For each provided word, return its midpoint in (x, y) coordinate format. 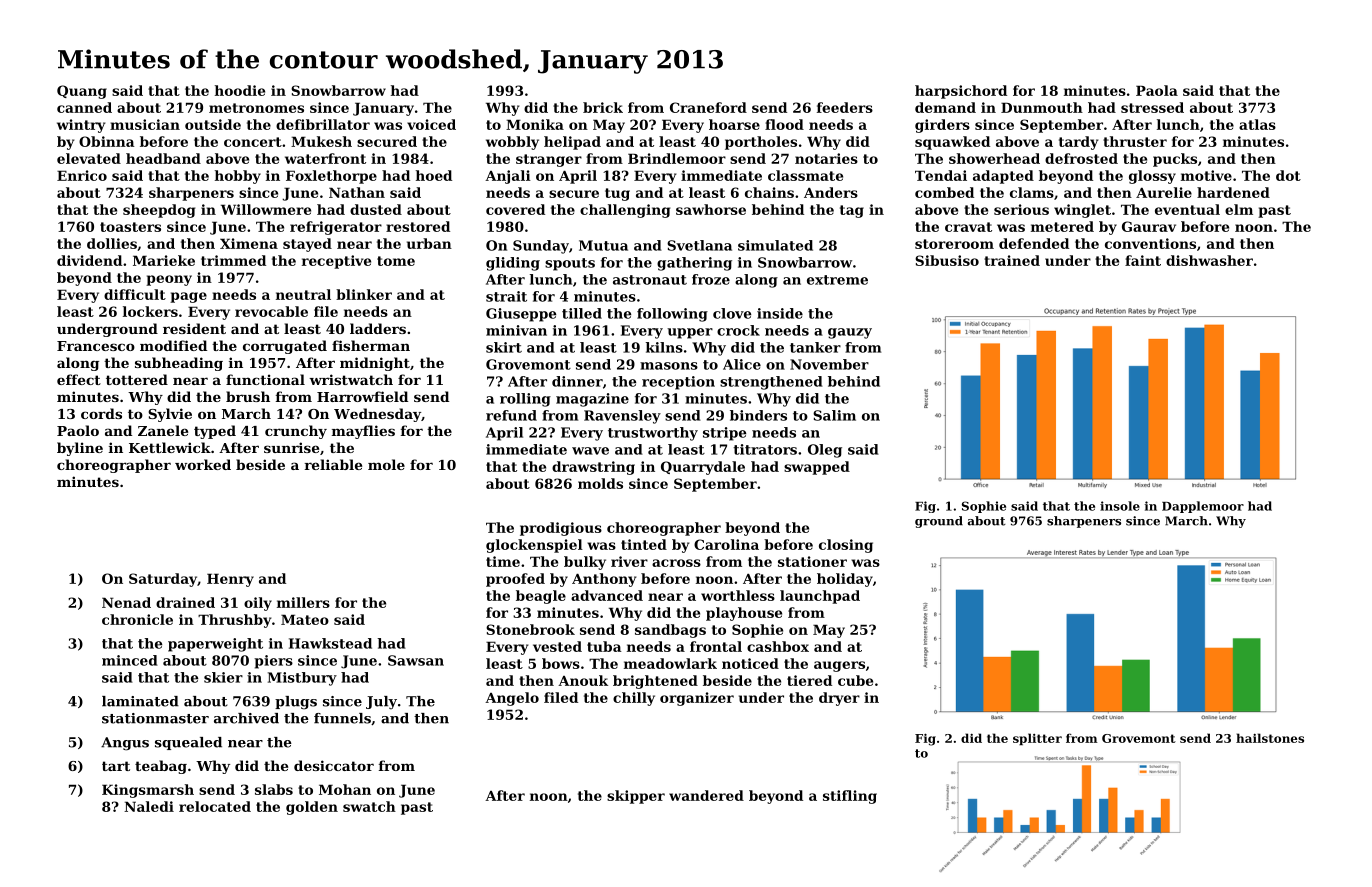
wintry (81, 126)
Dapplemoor (1203, 507)
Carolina (726, 544)
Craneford (708, 107)
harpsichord (961, 92)
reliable (333, 464)
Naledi (149, 806)
